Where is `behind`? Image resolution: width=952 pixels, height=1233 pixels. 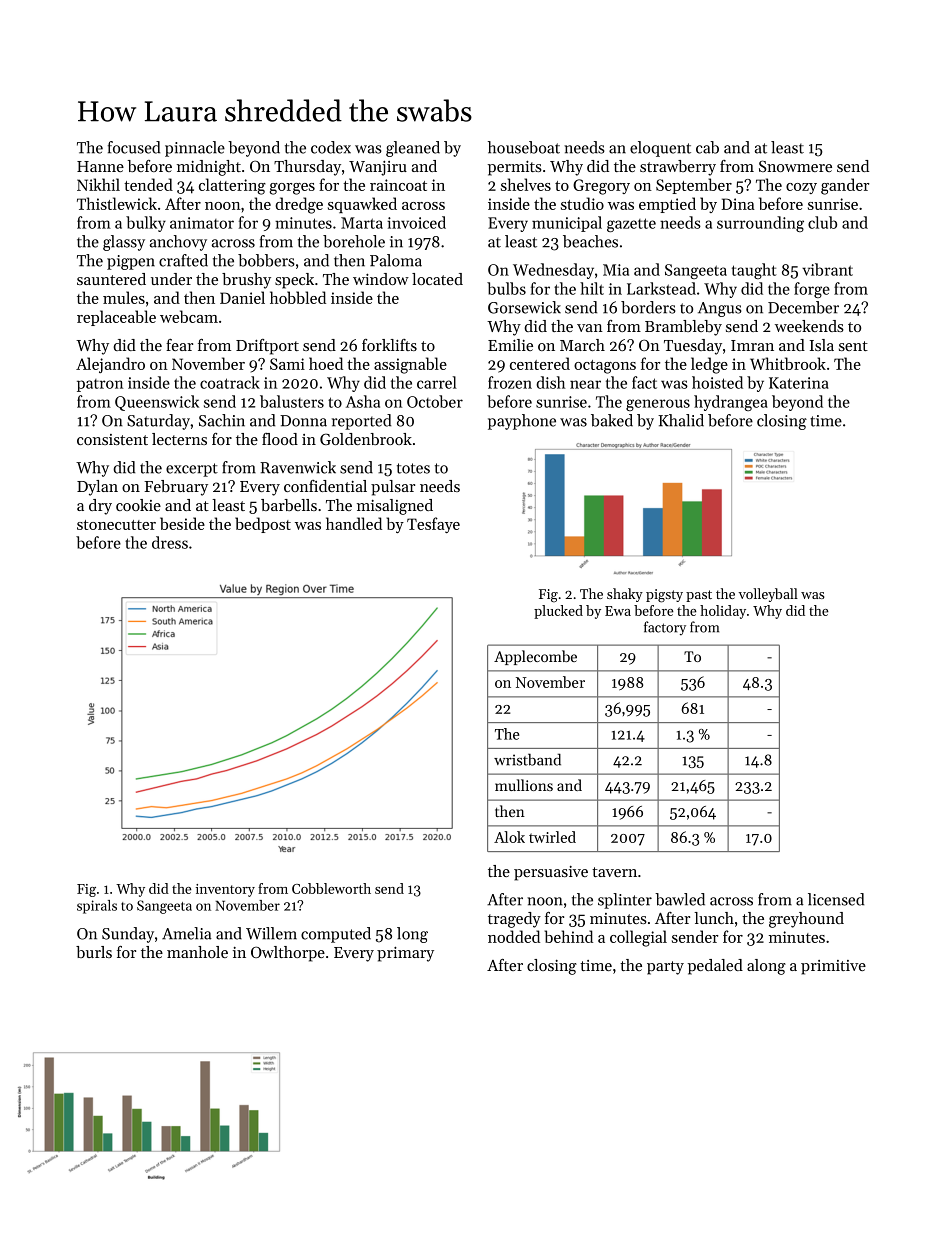
behind is located at coordinates (568, 936).
